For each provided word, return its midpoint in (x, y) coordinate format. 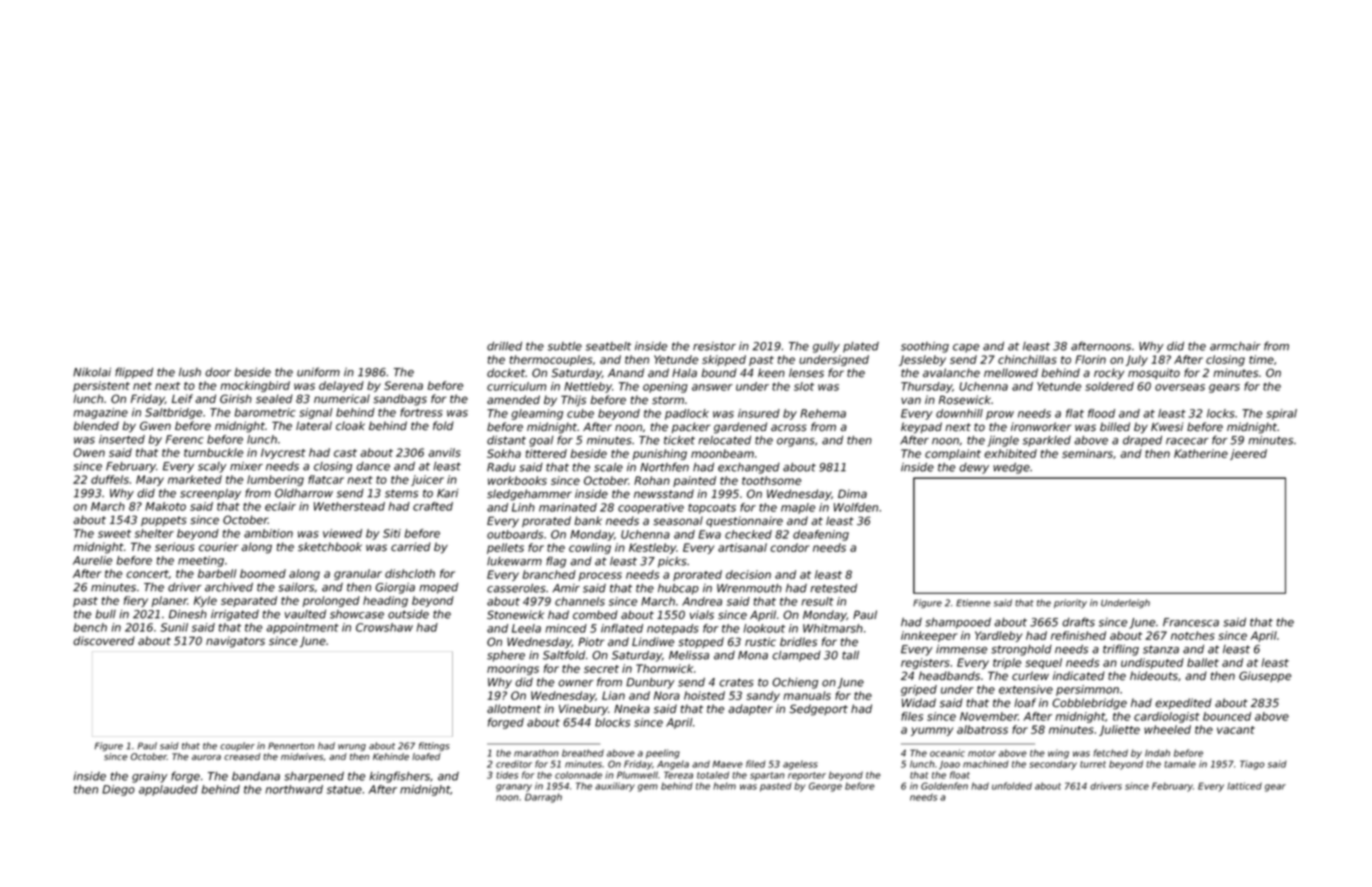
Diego (118, 790)
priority (1070, 603)
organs (796, 442)
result (817, 601)
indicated (1079, 676)
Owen (89, 452)
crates (736, 682)
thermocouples (551, 360)
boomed (263, 573)
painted (694, 481)
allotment (514, 709)
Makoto (165, 506)
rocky (1109, 374)
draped (1142, 441)
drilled (504, 346)
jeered (1248, 454)
